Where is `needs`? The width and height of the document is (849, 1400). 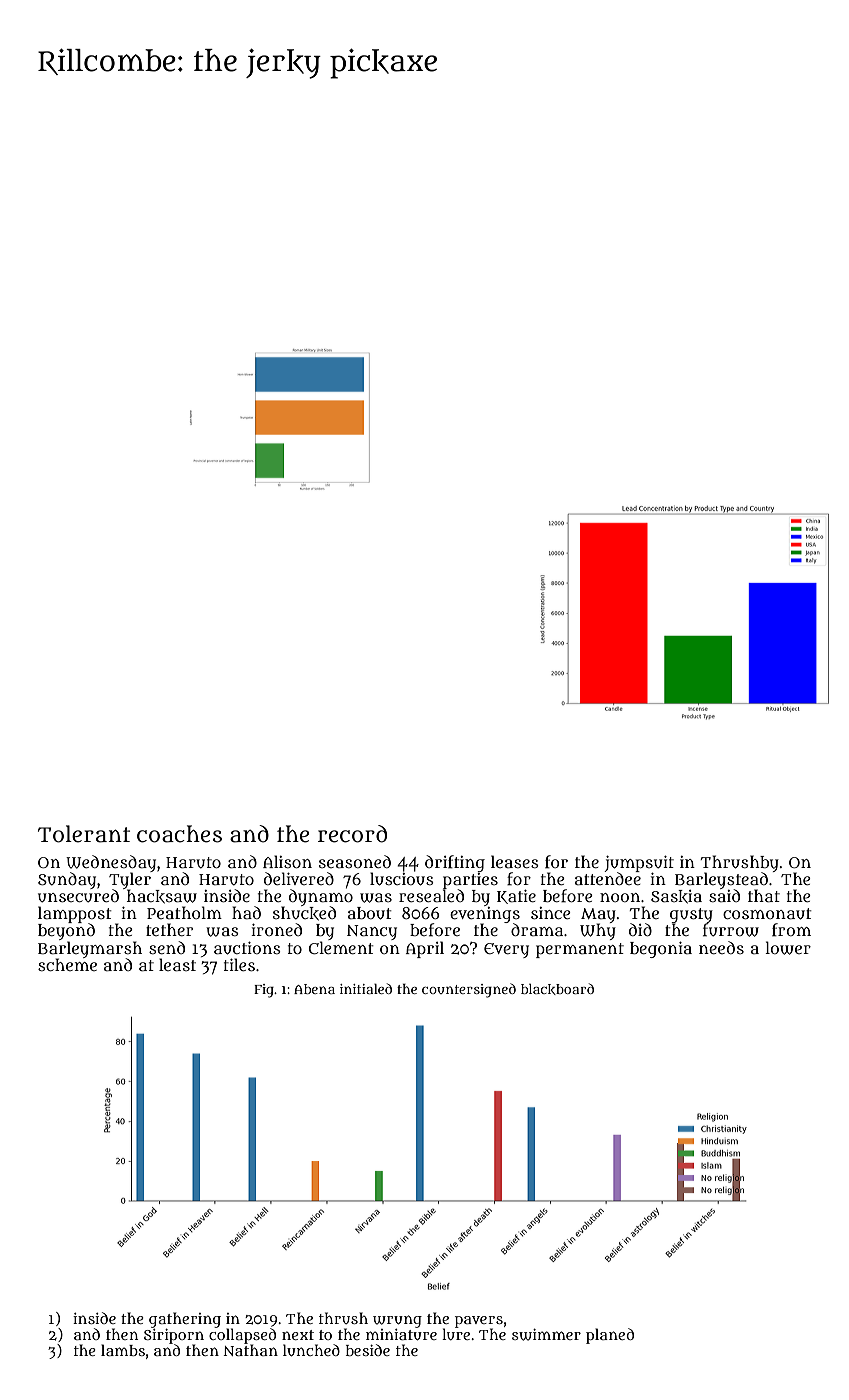 needs is located at coordinates (721, 947).
